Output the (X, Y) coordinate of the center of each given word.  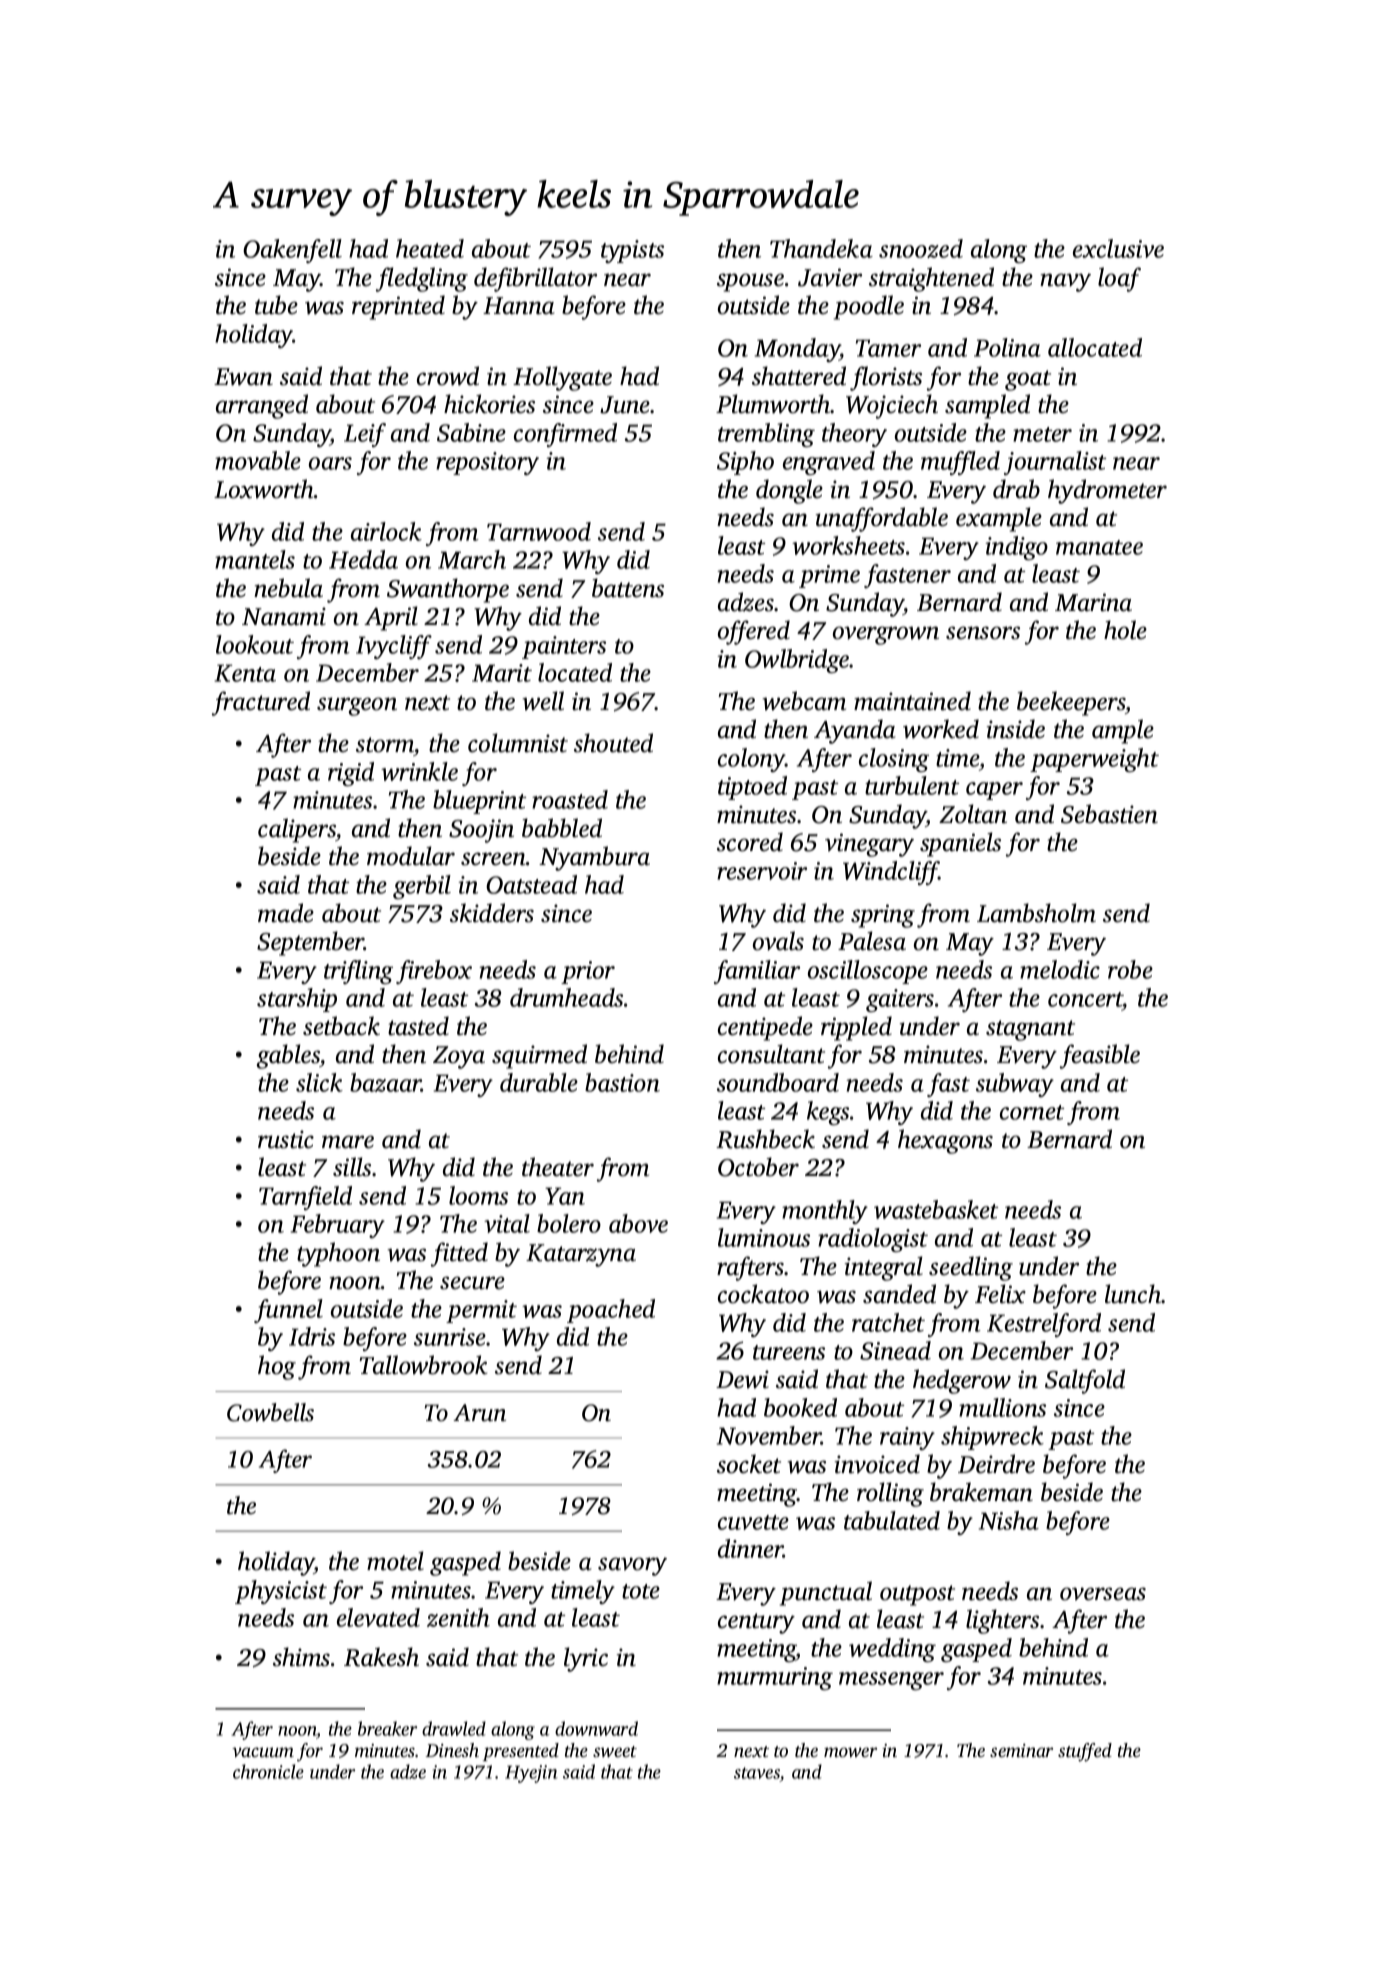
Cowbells (270, 1412)
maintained (912, 701)
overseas (1103, 1594)
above (638, 1223)
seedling (971, 1268)
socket (749, 1464)
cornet (1032, 1112)
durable (539, 1082)
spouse (750, 282)
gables (288, 1056)
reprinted (398, 307)
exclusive (1118, 248)
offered (754, 632)
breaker (387, 1728)
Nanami (284, 616)
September (310, 943)
